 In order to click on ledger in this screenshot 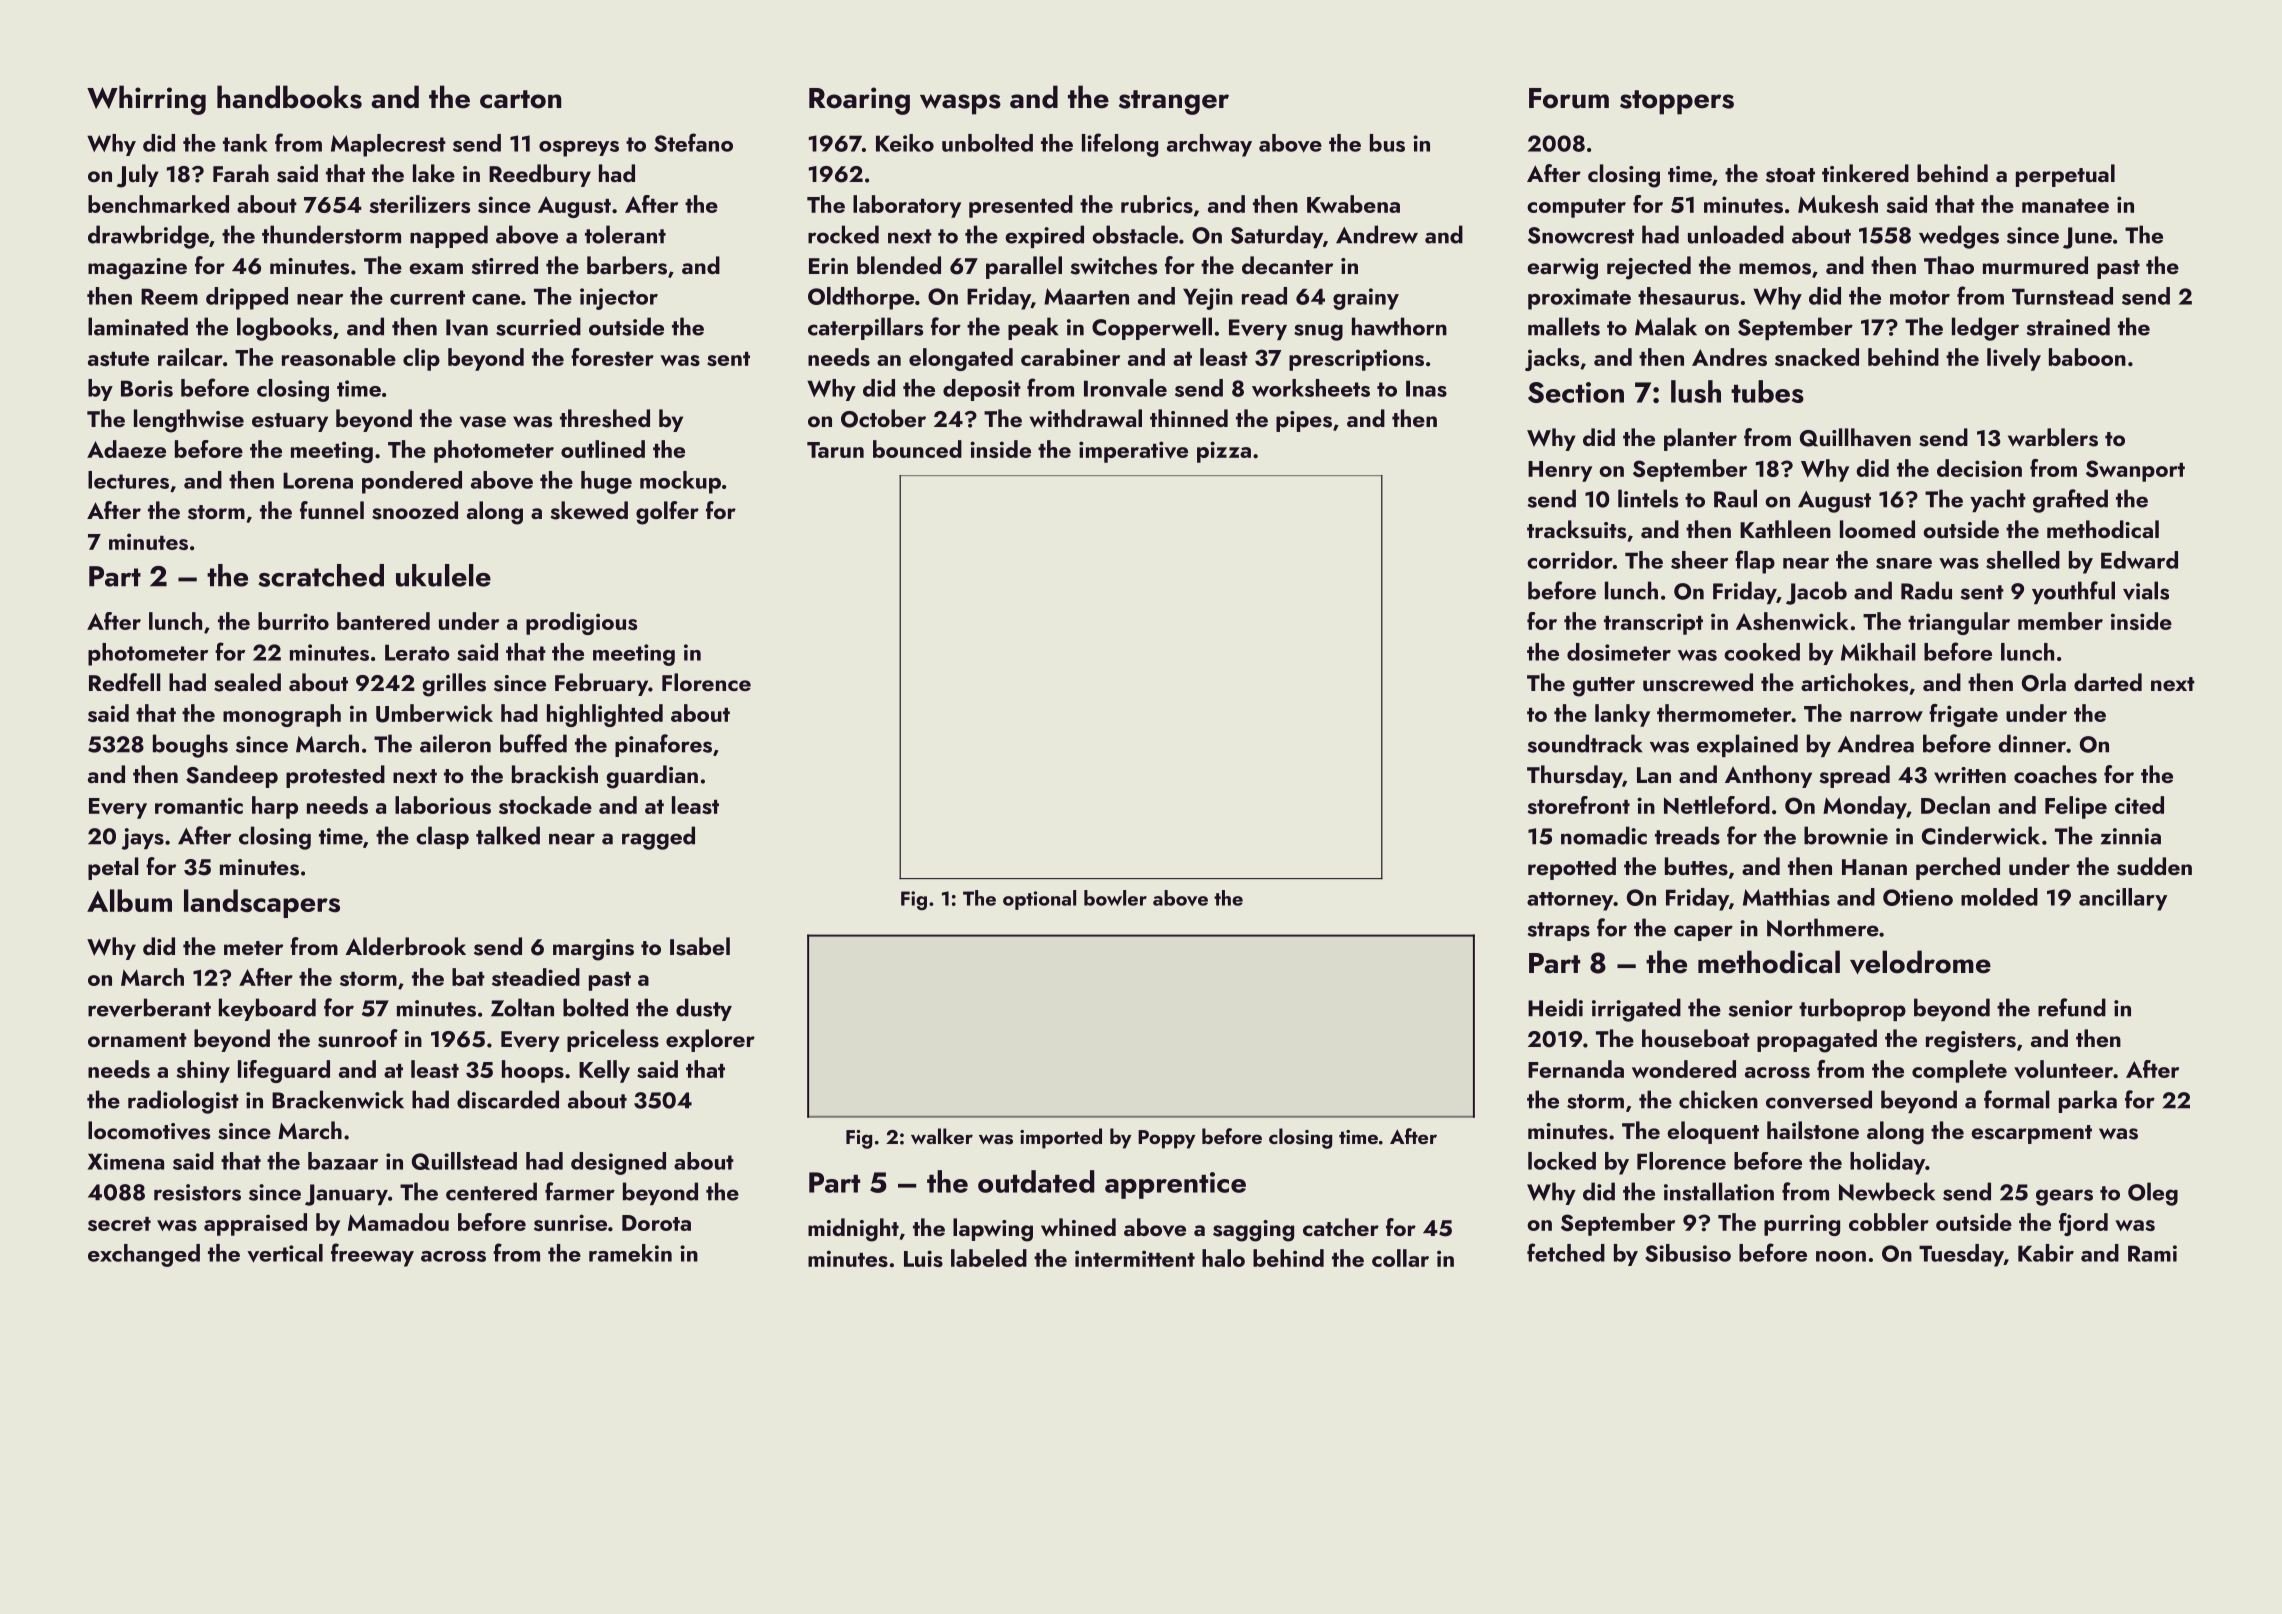, I will do `click(1985, 329)`.
